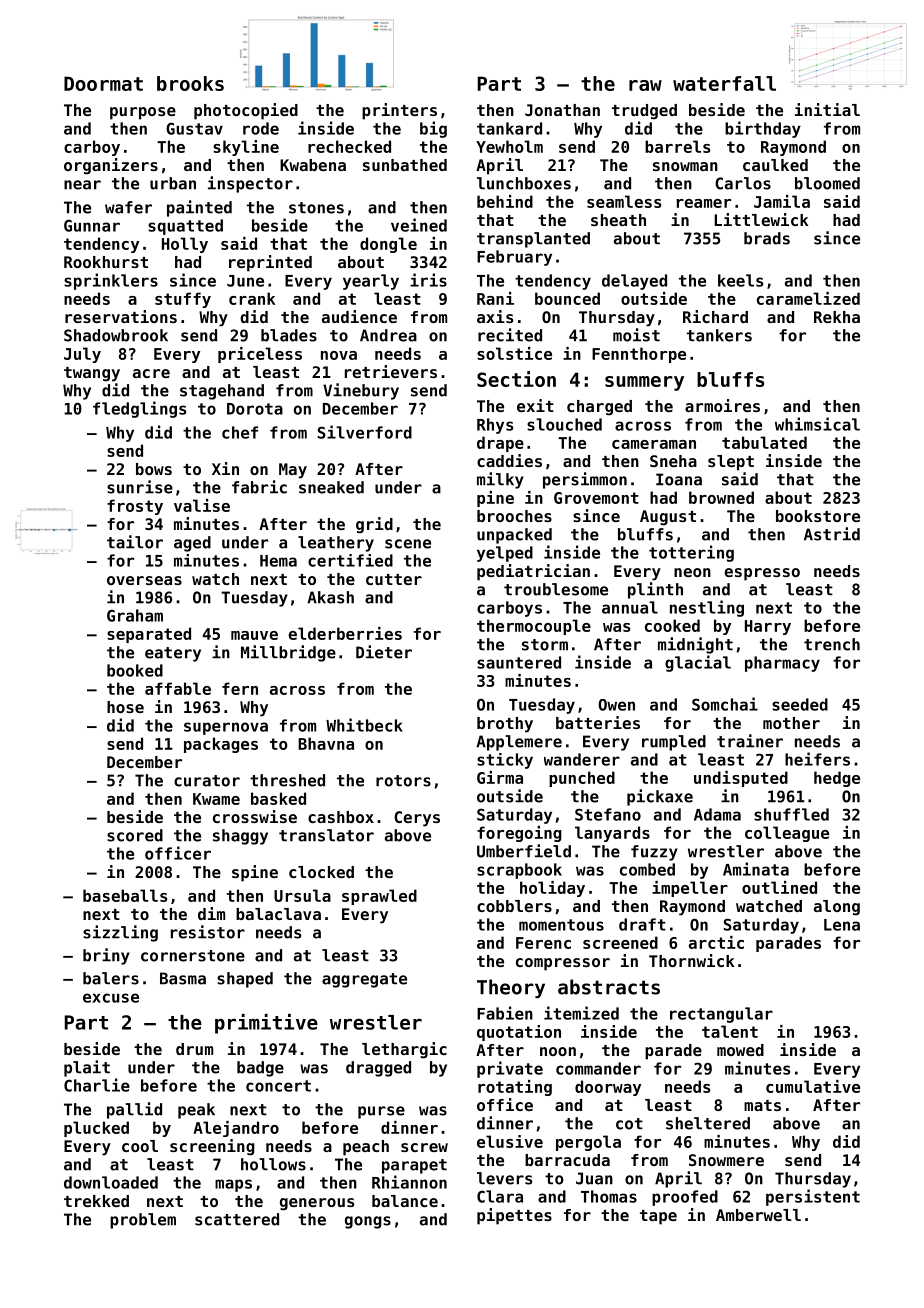  I want to click on drum, so click(194, 1049).
